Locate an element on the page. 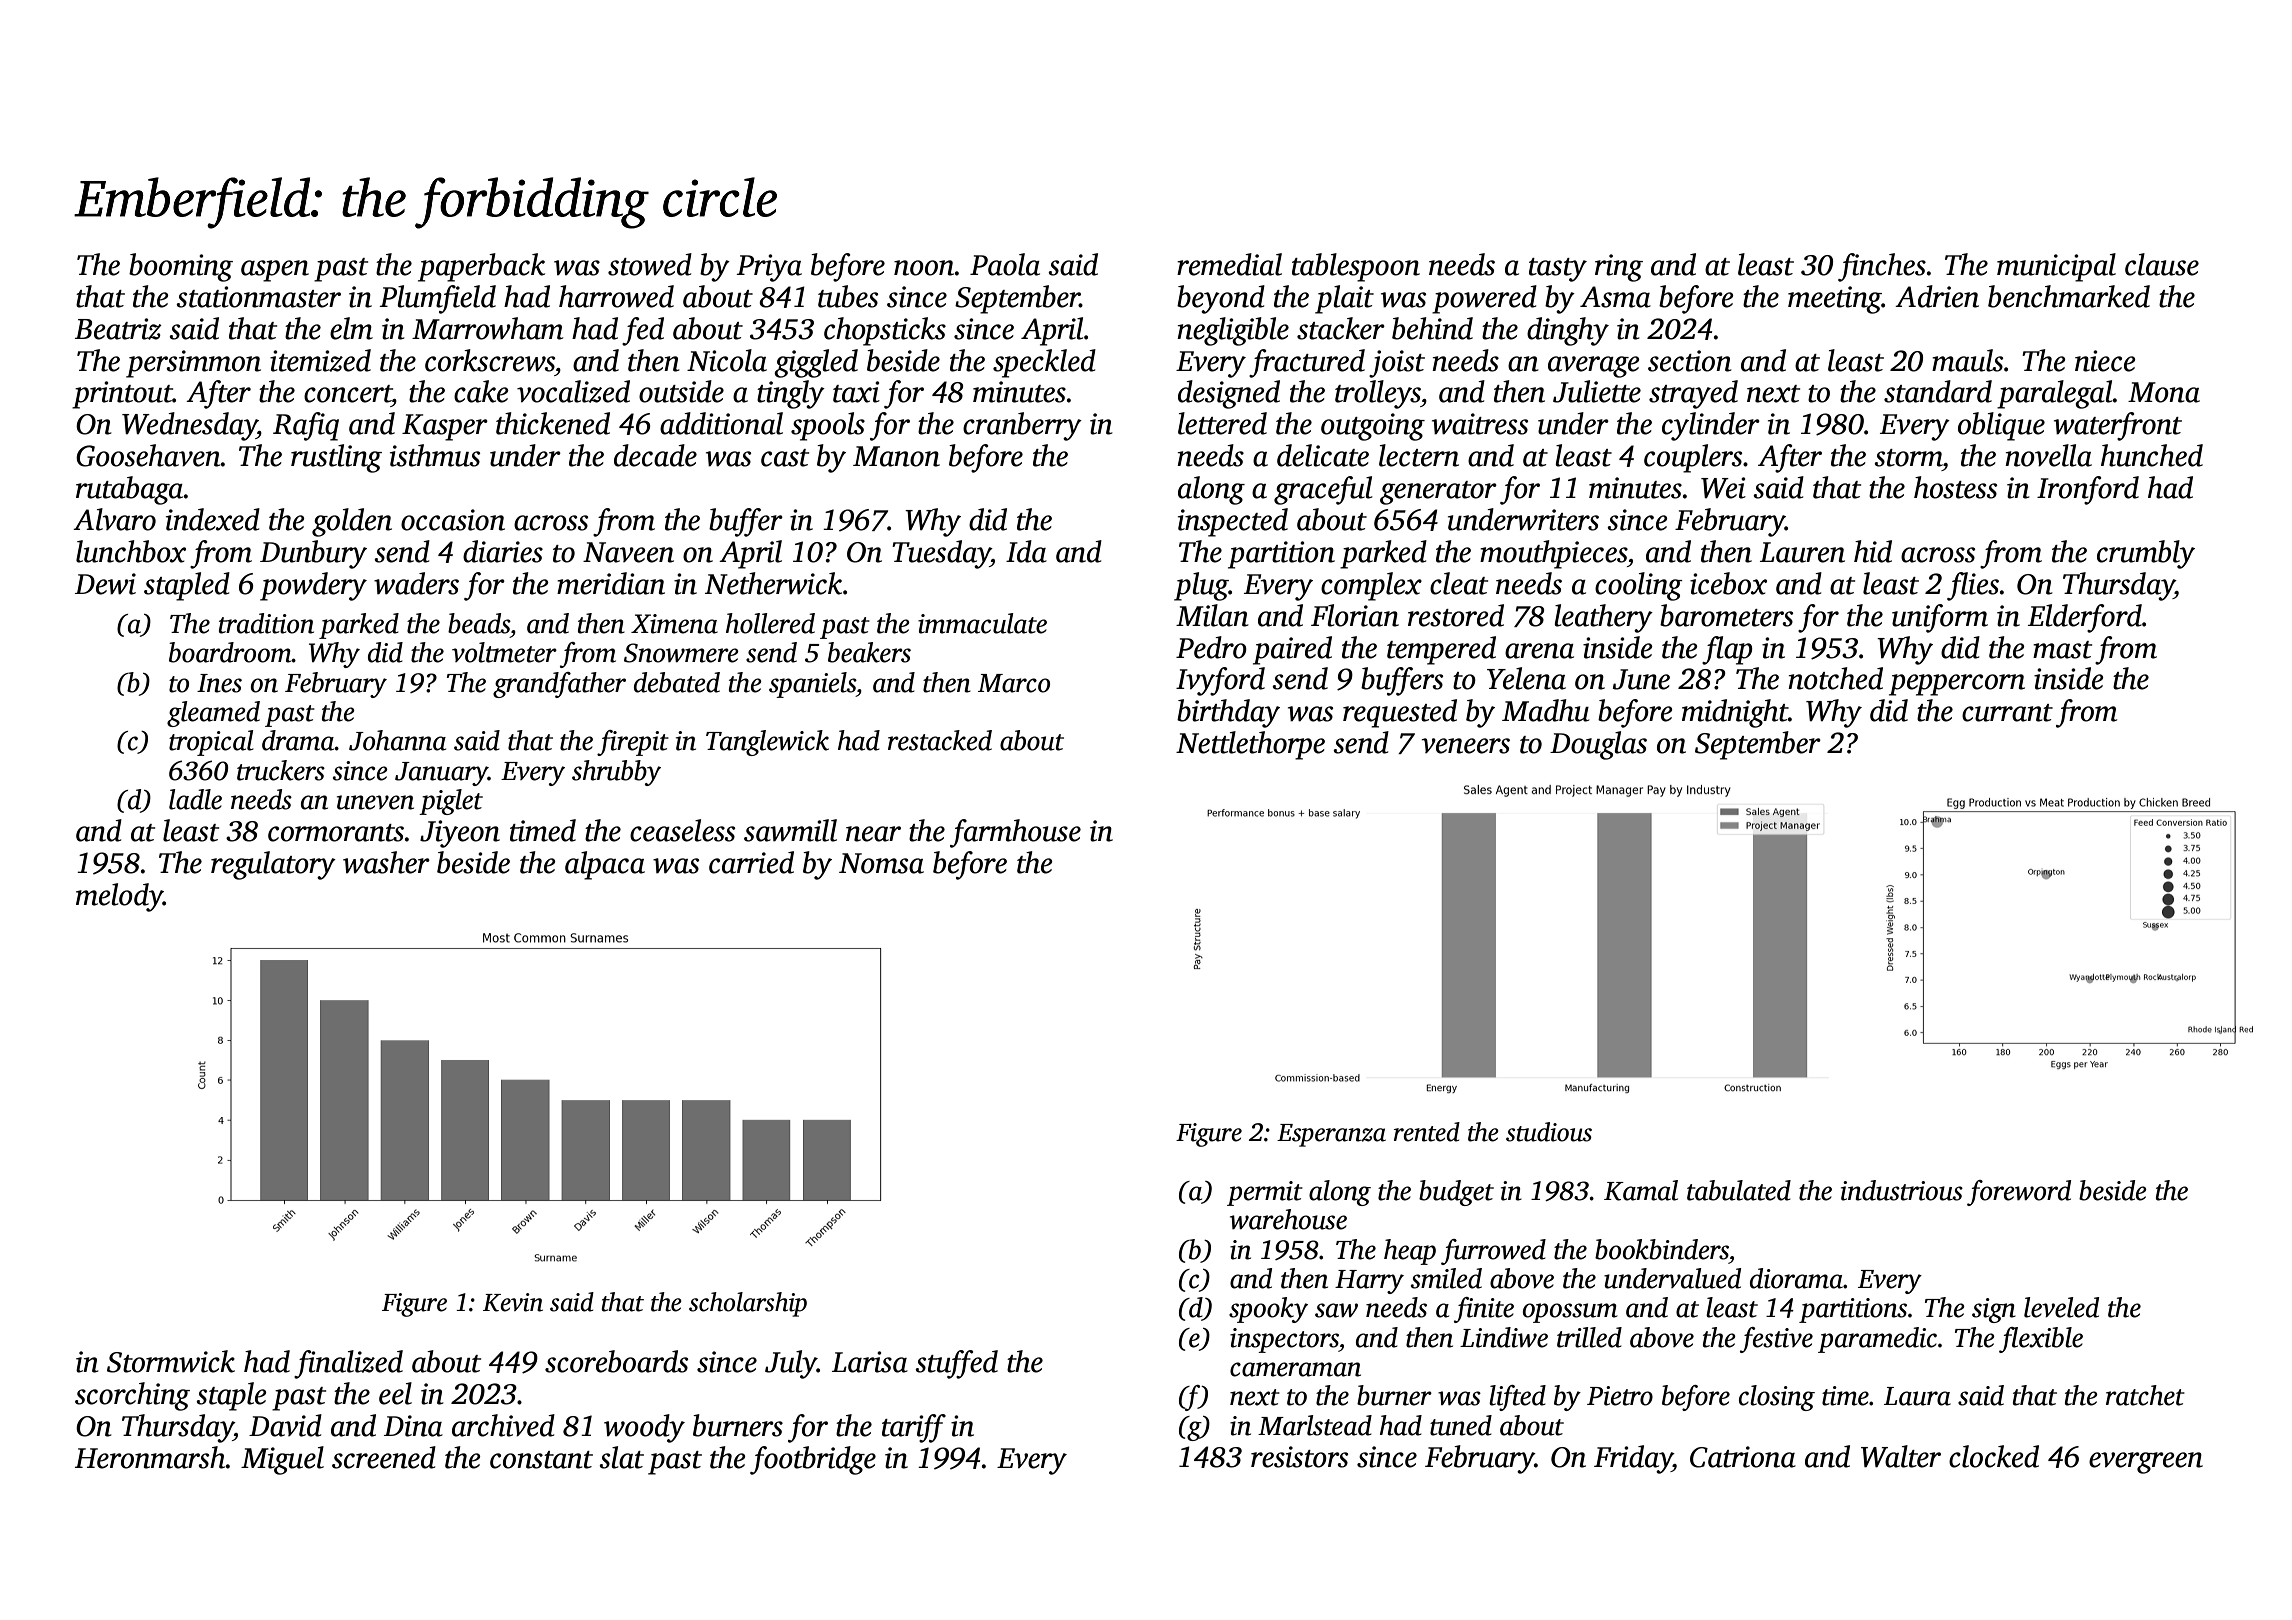  diorama is located at coordinates (1796, 1278).
